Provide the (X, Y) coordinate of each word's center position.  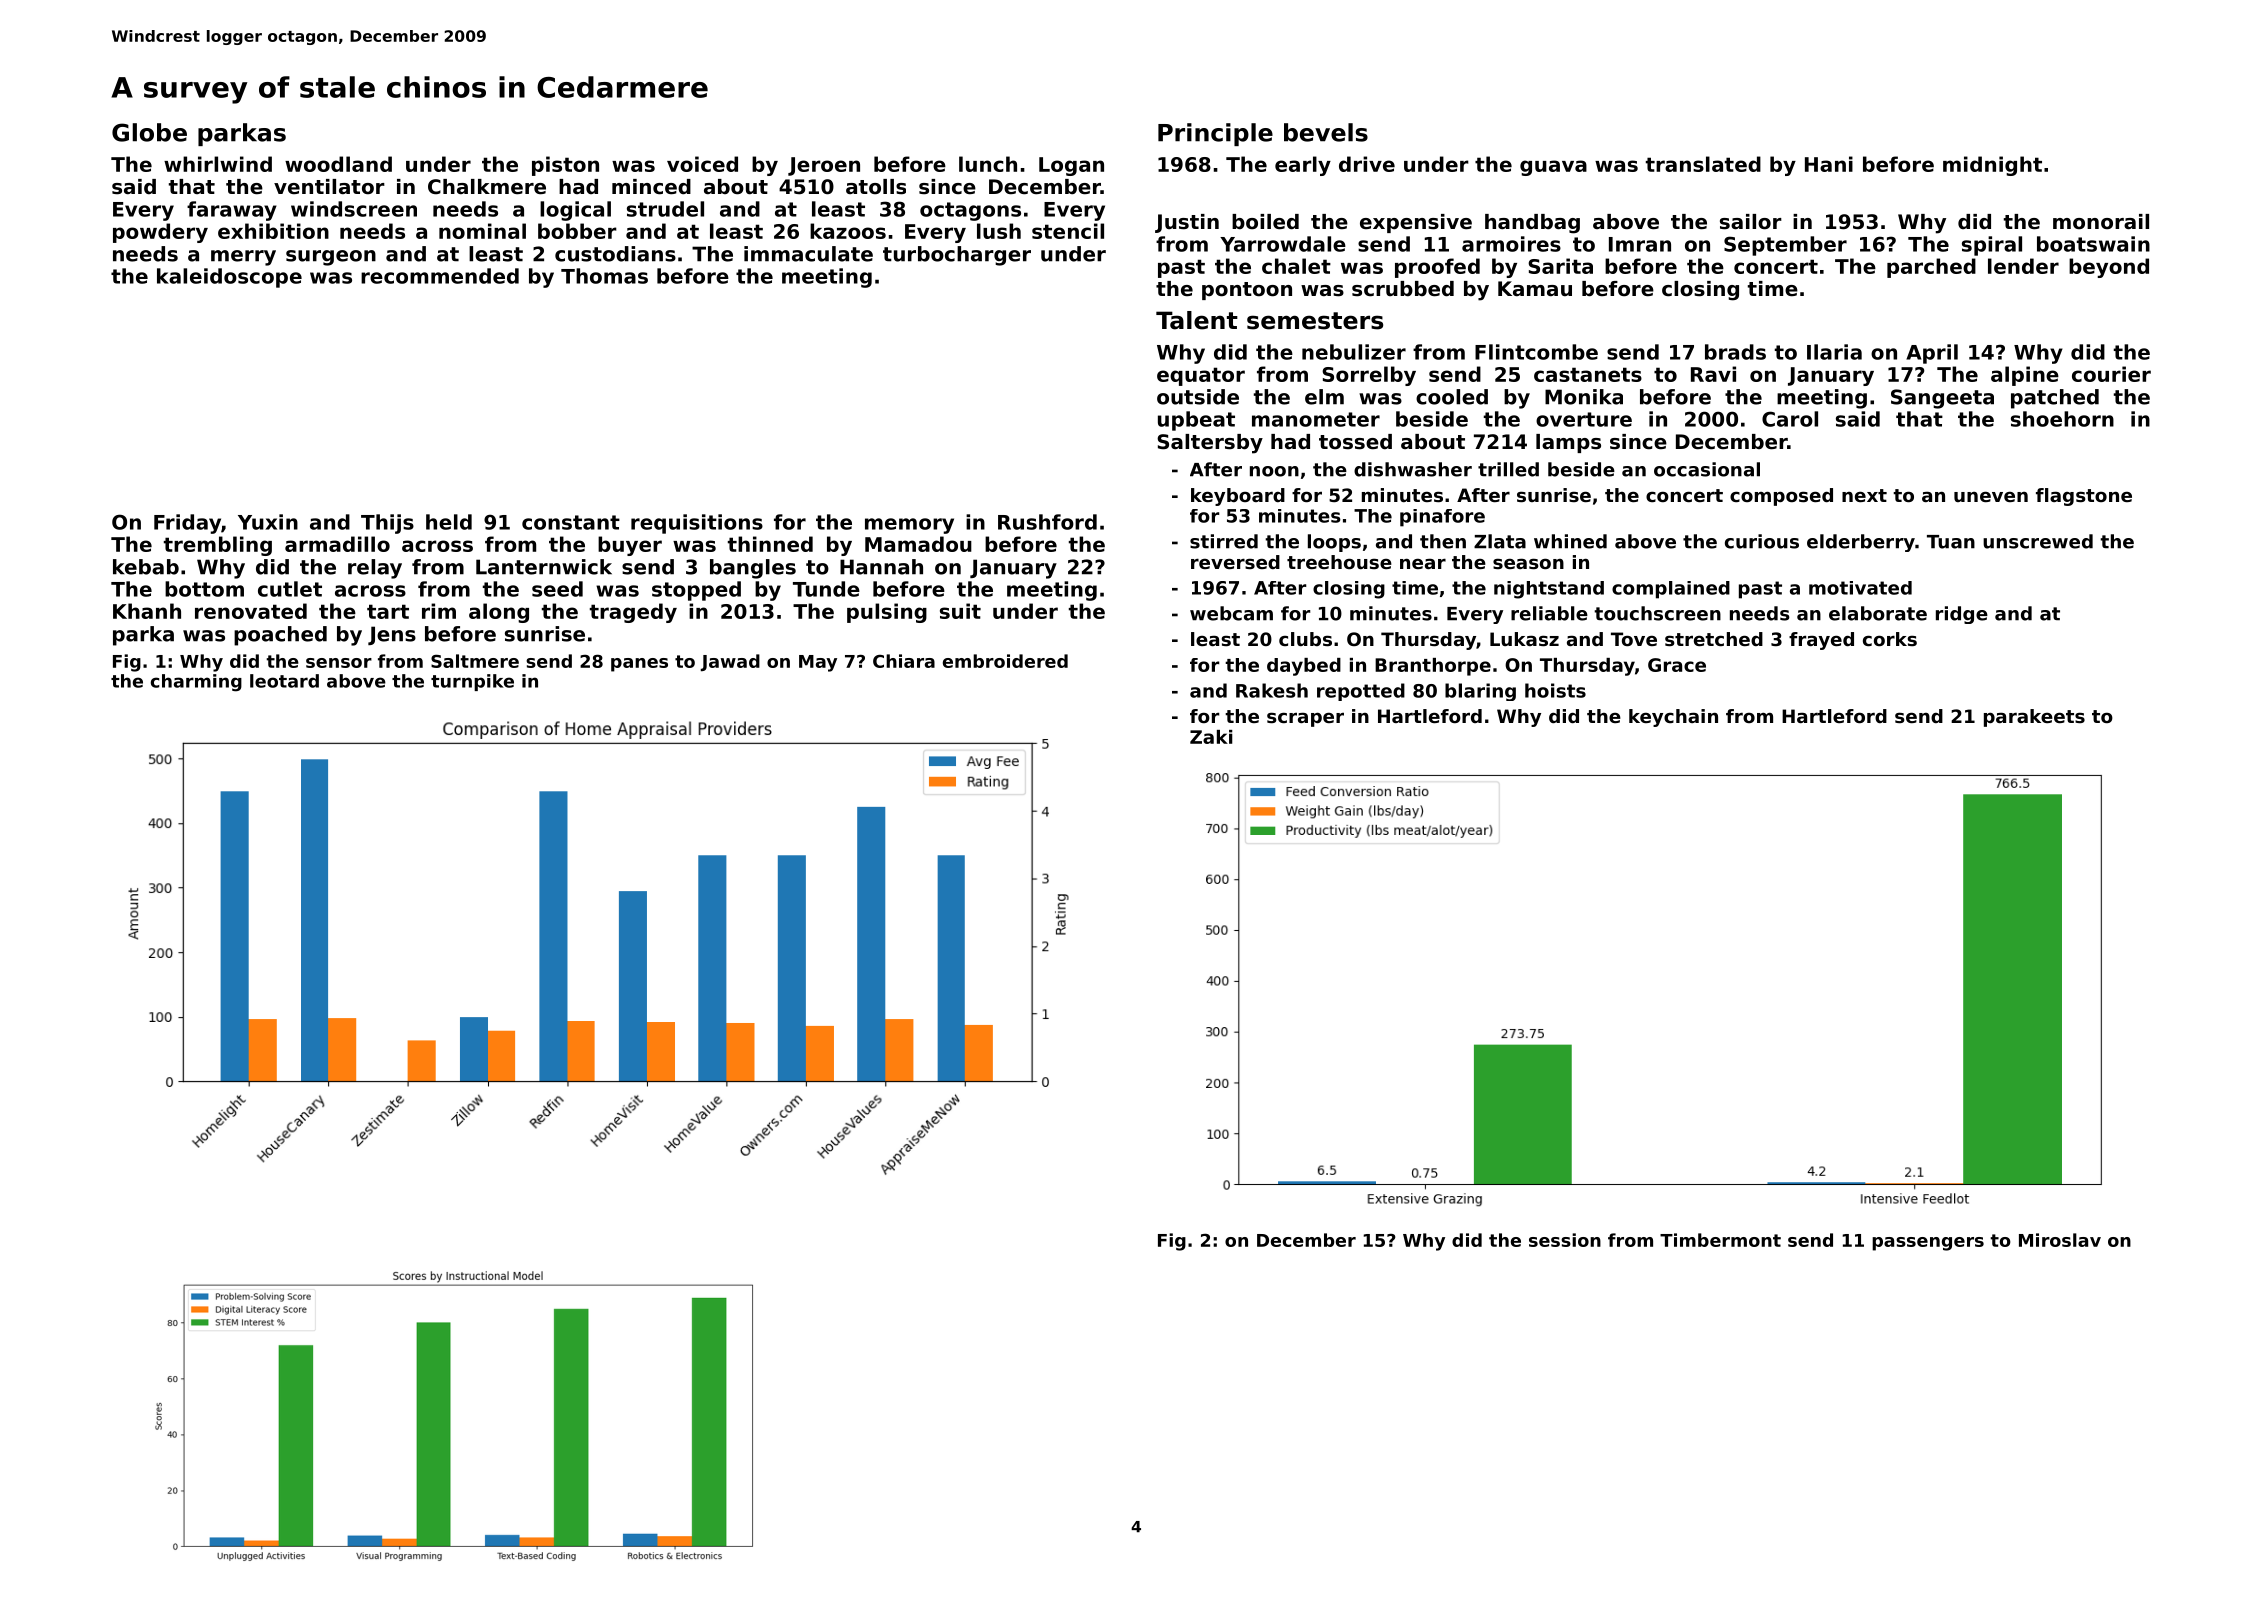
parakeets (2034, 718)
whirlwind (218, 164)
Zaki (1211, 737)
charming (196, 683)
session (1565, 1240)
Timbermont (1720, 1240)
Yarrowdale (1283, 244)
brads (1735, 352)
